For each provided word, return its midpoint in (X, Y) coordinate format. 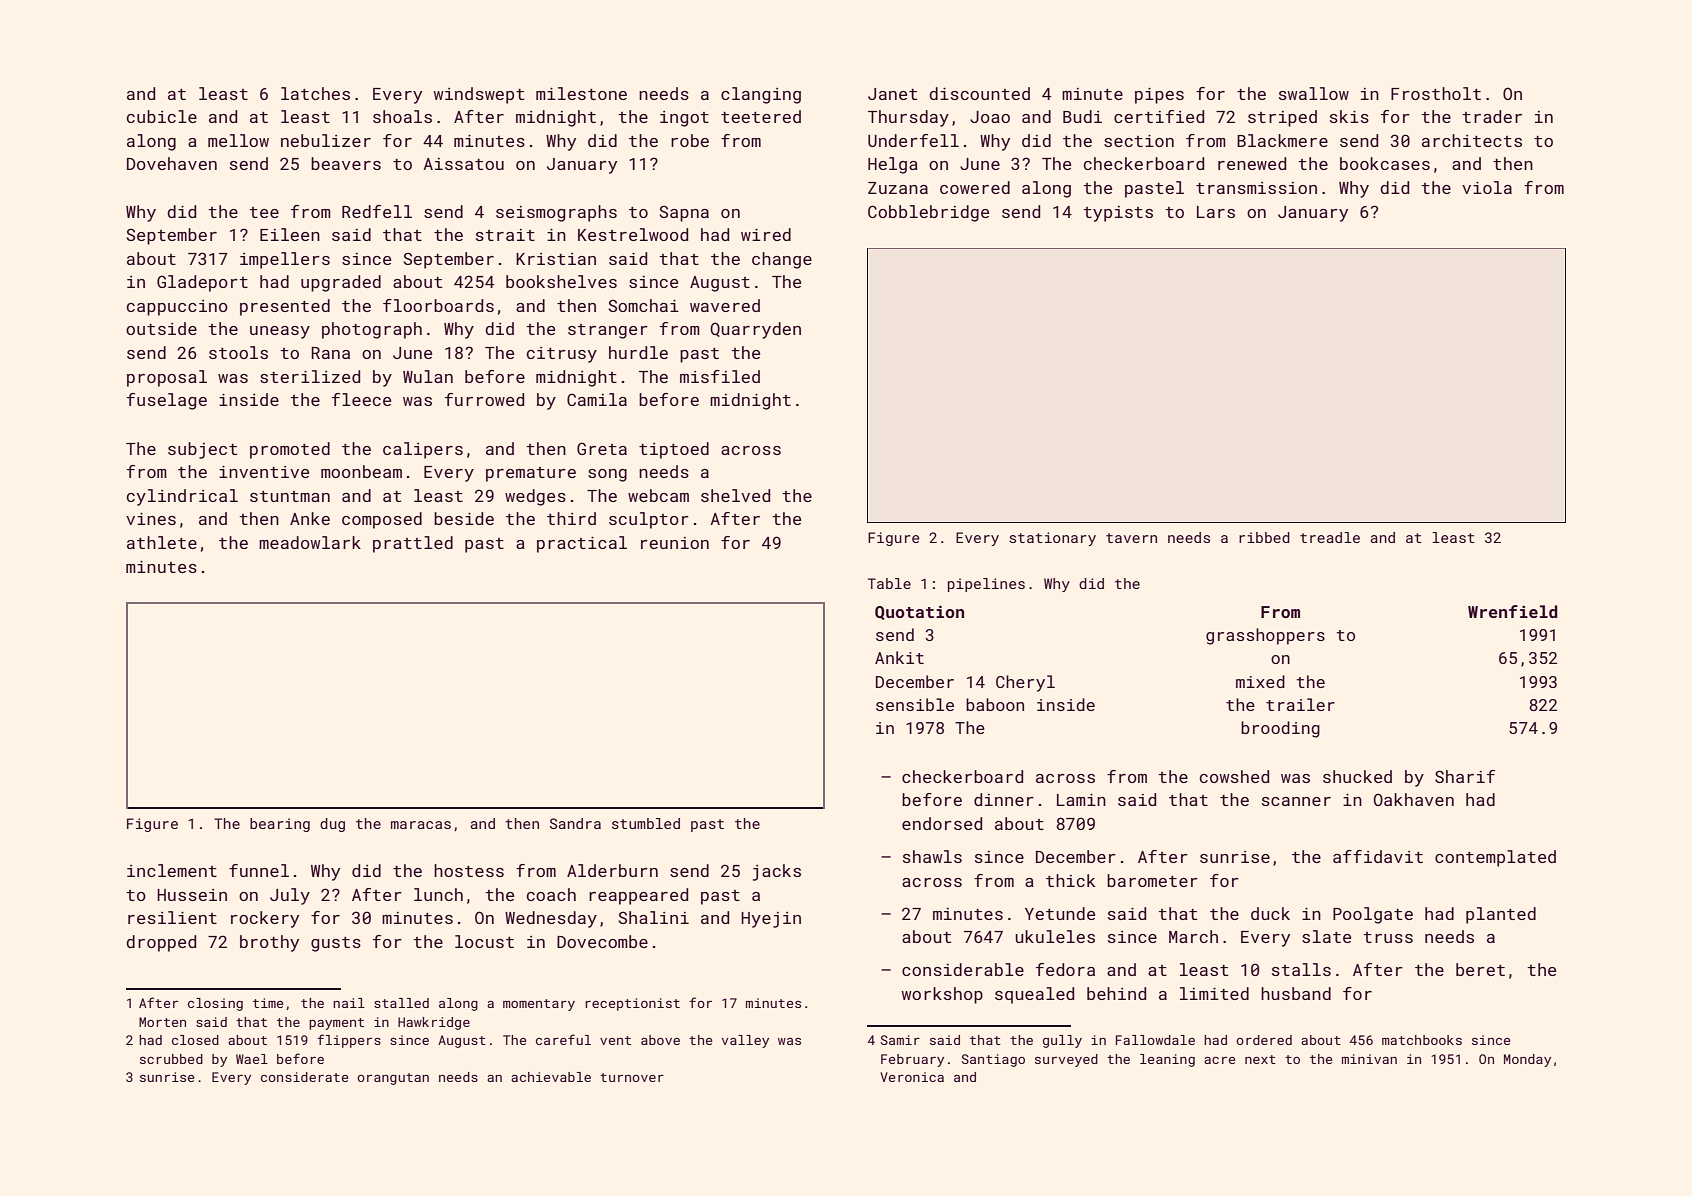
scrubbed (171, 1059)
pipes (1159, 96)
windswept (478, 95)
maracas (421, 825)
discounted (979, 93)
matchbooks (1422, 1040)
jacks (777, 872)
